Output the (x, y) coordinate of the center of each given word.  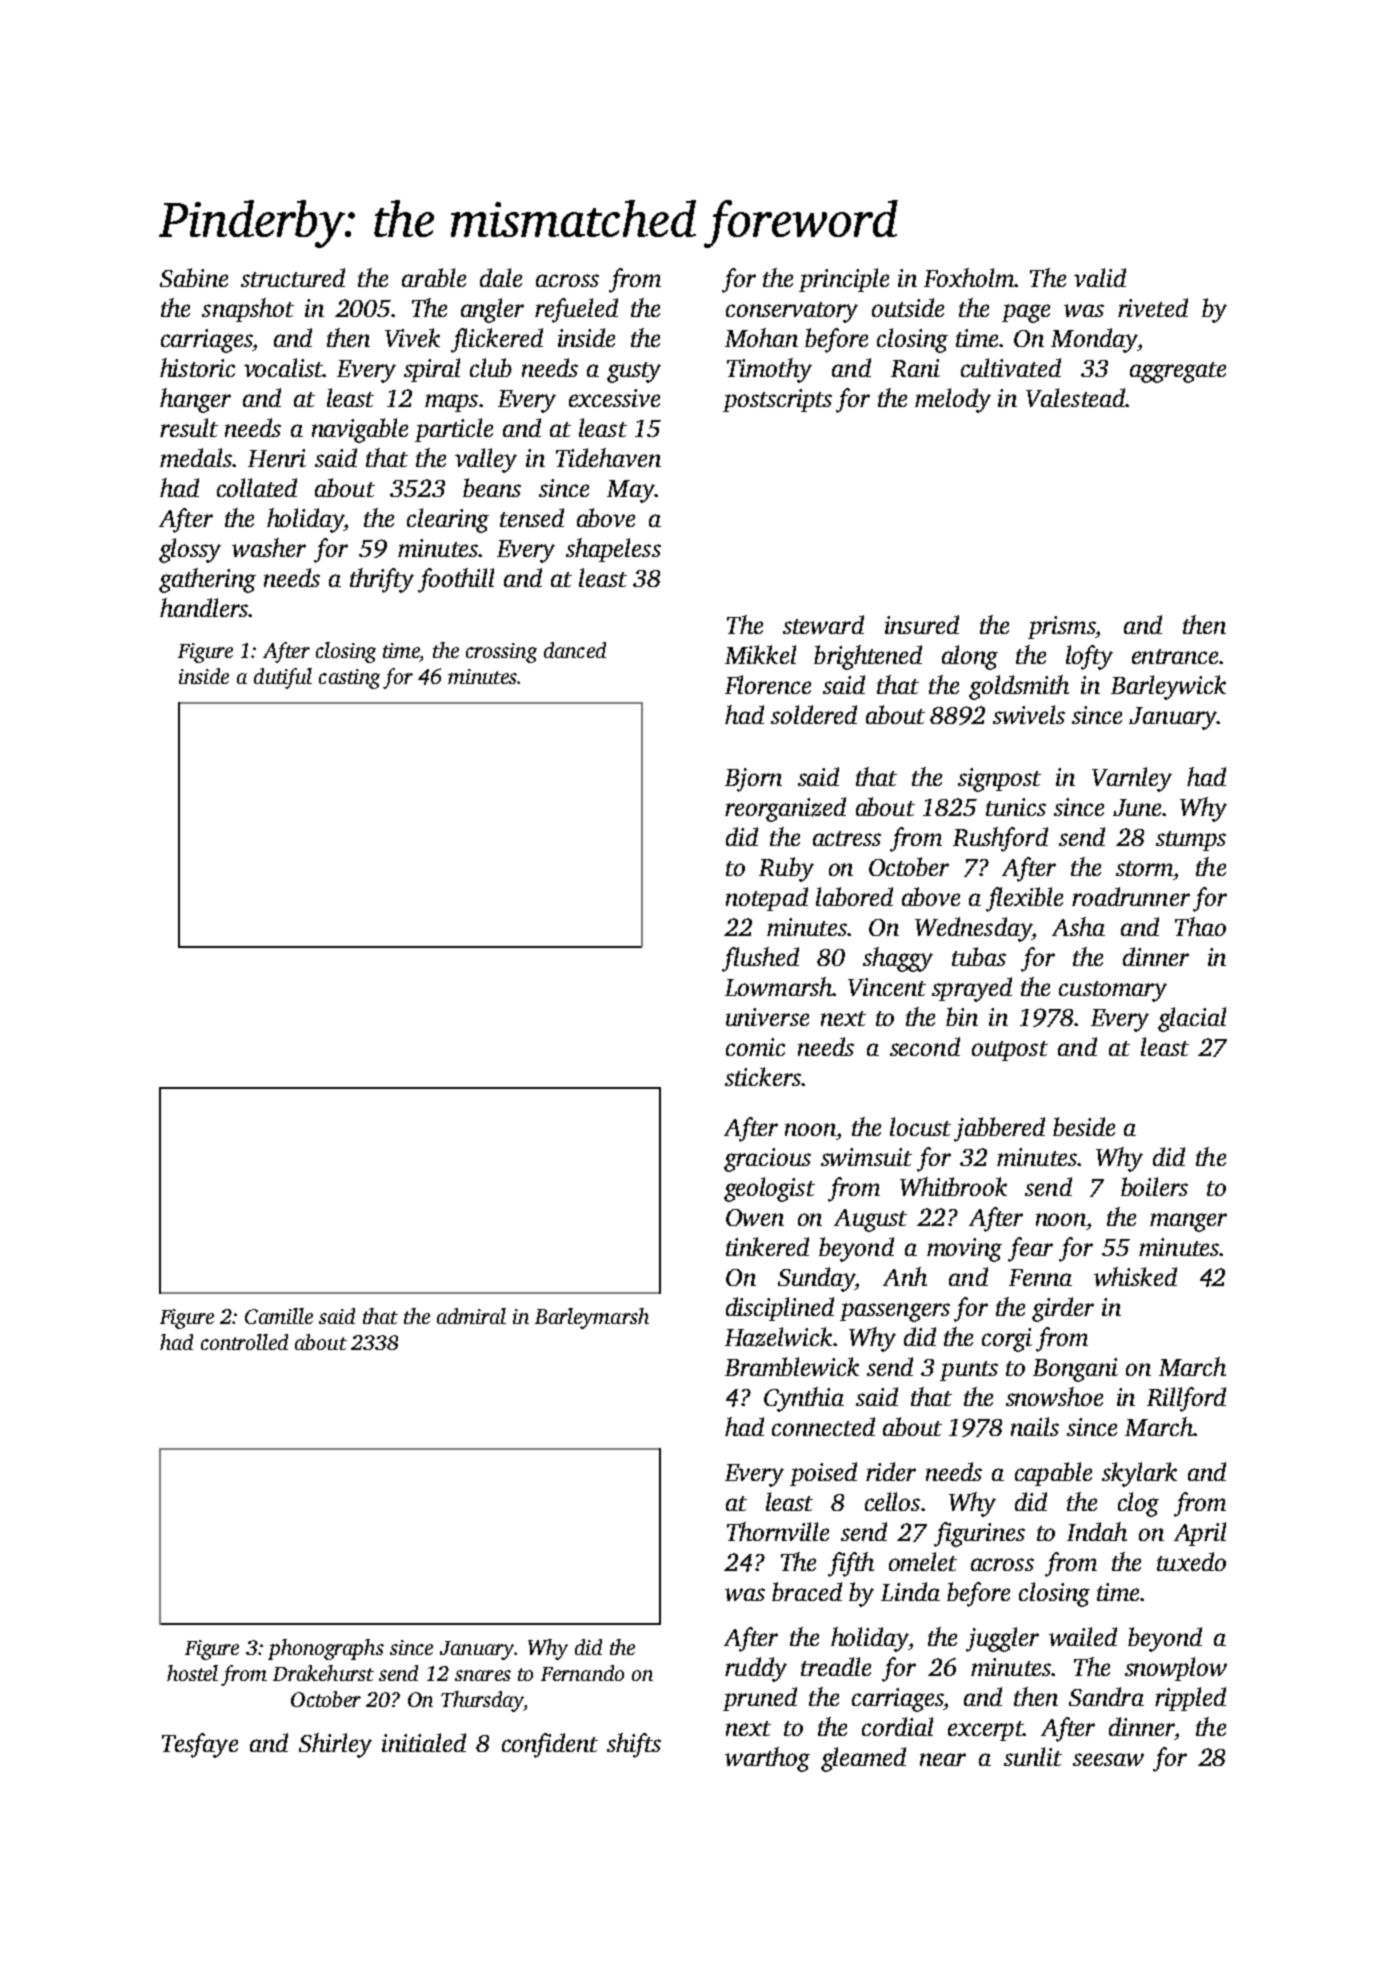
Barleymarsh (592, 1318)
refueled (576, 310)
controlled (244, 1342)
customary (1113, 991)
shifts (634, 1745)
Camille (279, 1316)
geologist (769, 1189)
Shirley (335, 1745)
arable (434, 277)
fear (1030, 1249)
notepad (767, 899)
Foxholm (969, 277)
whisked (1135, 1276)
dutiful (283, 678)
